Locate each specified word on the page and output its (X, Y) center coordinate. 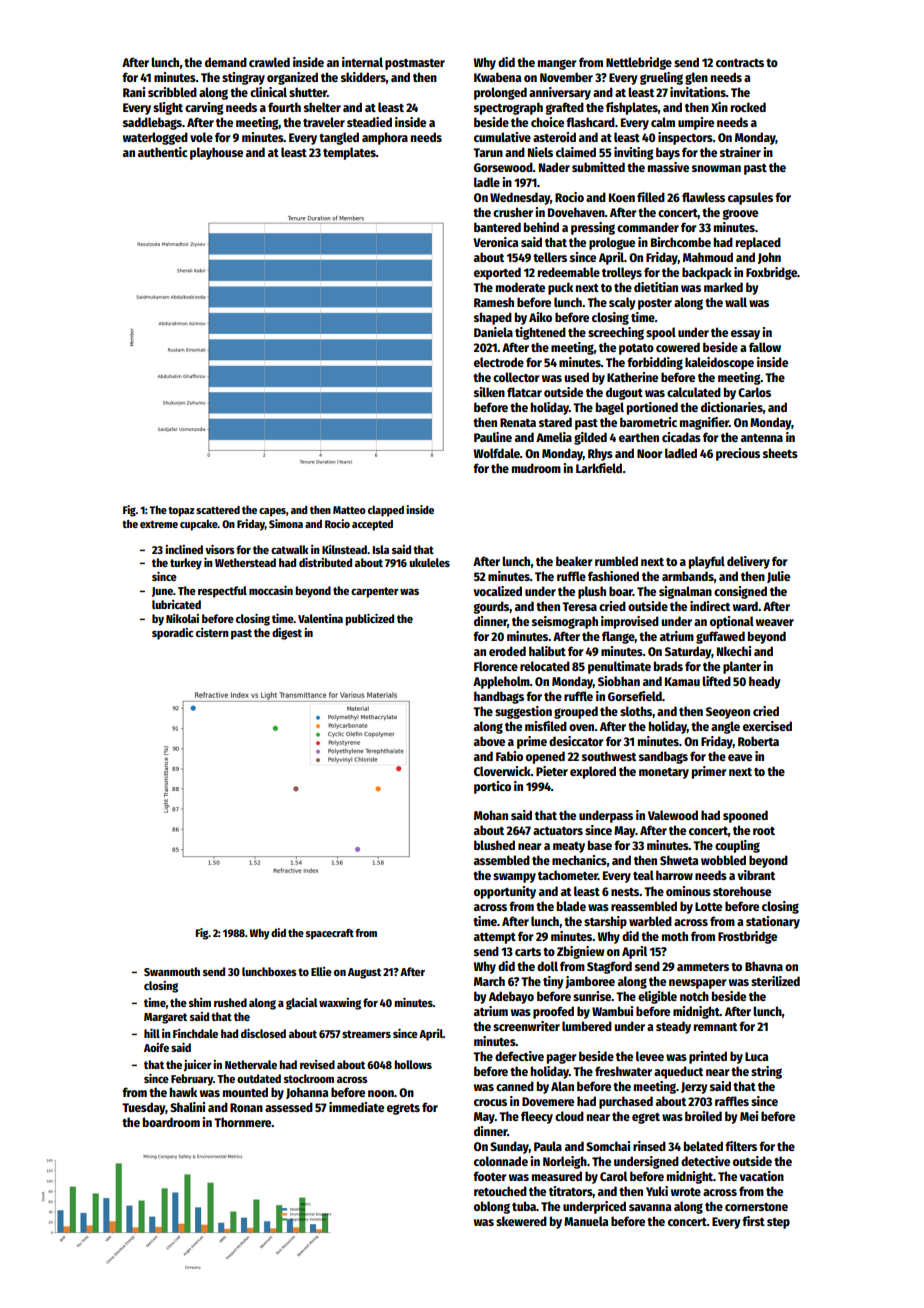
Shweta (679, 860)
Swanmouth (172, 971)
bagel (610, 408)
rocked (748, 107)
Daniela (493, 332)
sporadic (172, 634)
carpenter (375, 592)
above (489, 741)
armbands (688, 576)
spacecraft (330, 934)
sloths (636, 711)
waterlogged (155, 138)
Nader (554, 167)
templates (349, 153)
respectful (222, 592)
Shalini (187, 1107)
